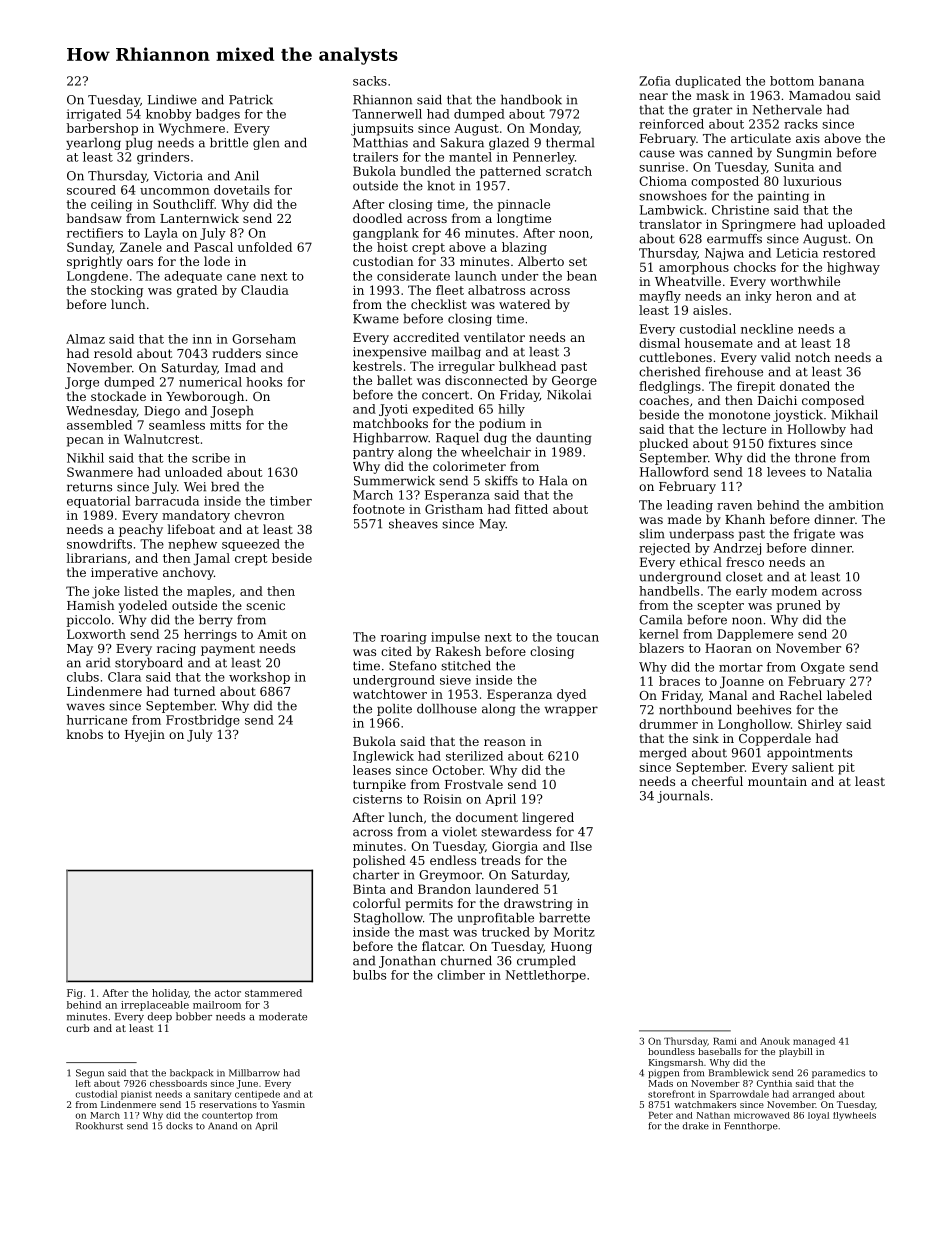 Image resolution: width=952 pixels, height=1233 pixels. I want to click on Christine, so click(740, 210).
